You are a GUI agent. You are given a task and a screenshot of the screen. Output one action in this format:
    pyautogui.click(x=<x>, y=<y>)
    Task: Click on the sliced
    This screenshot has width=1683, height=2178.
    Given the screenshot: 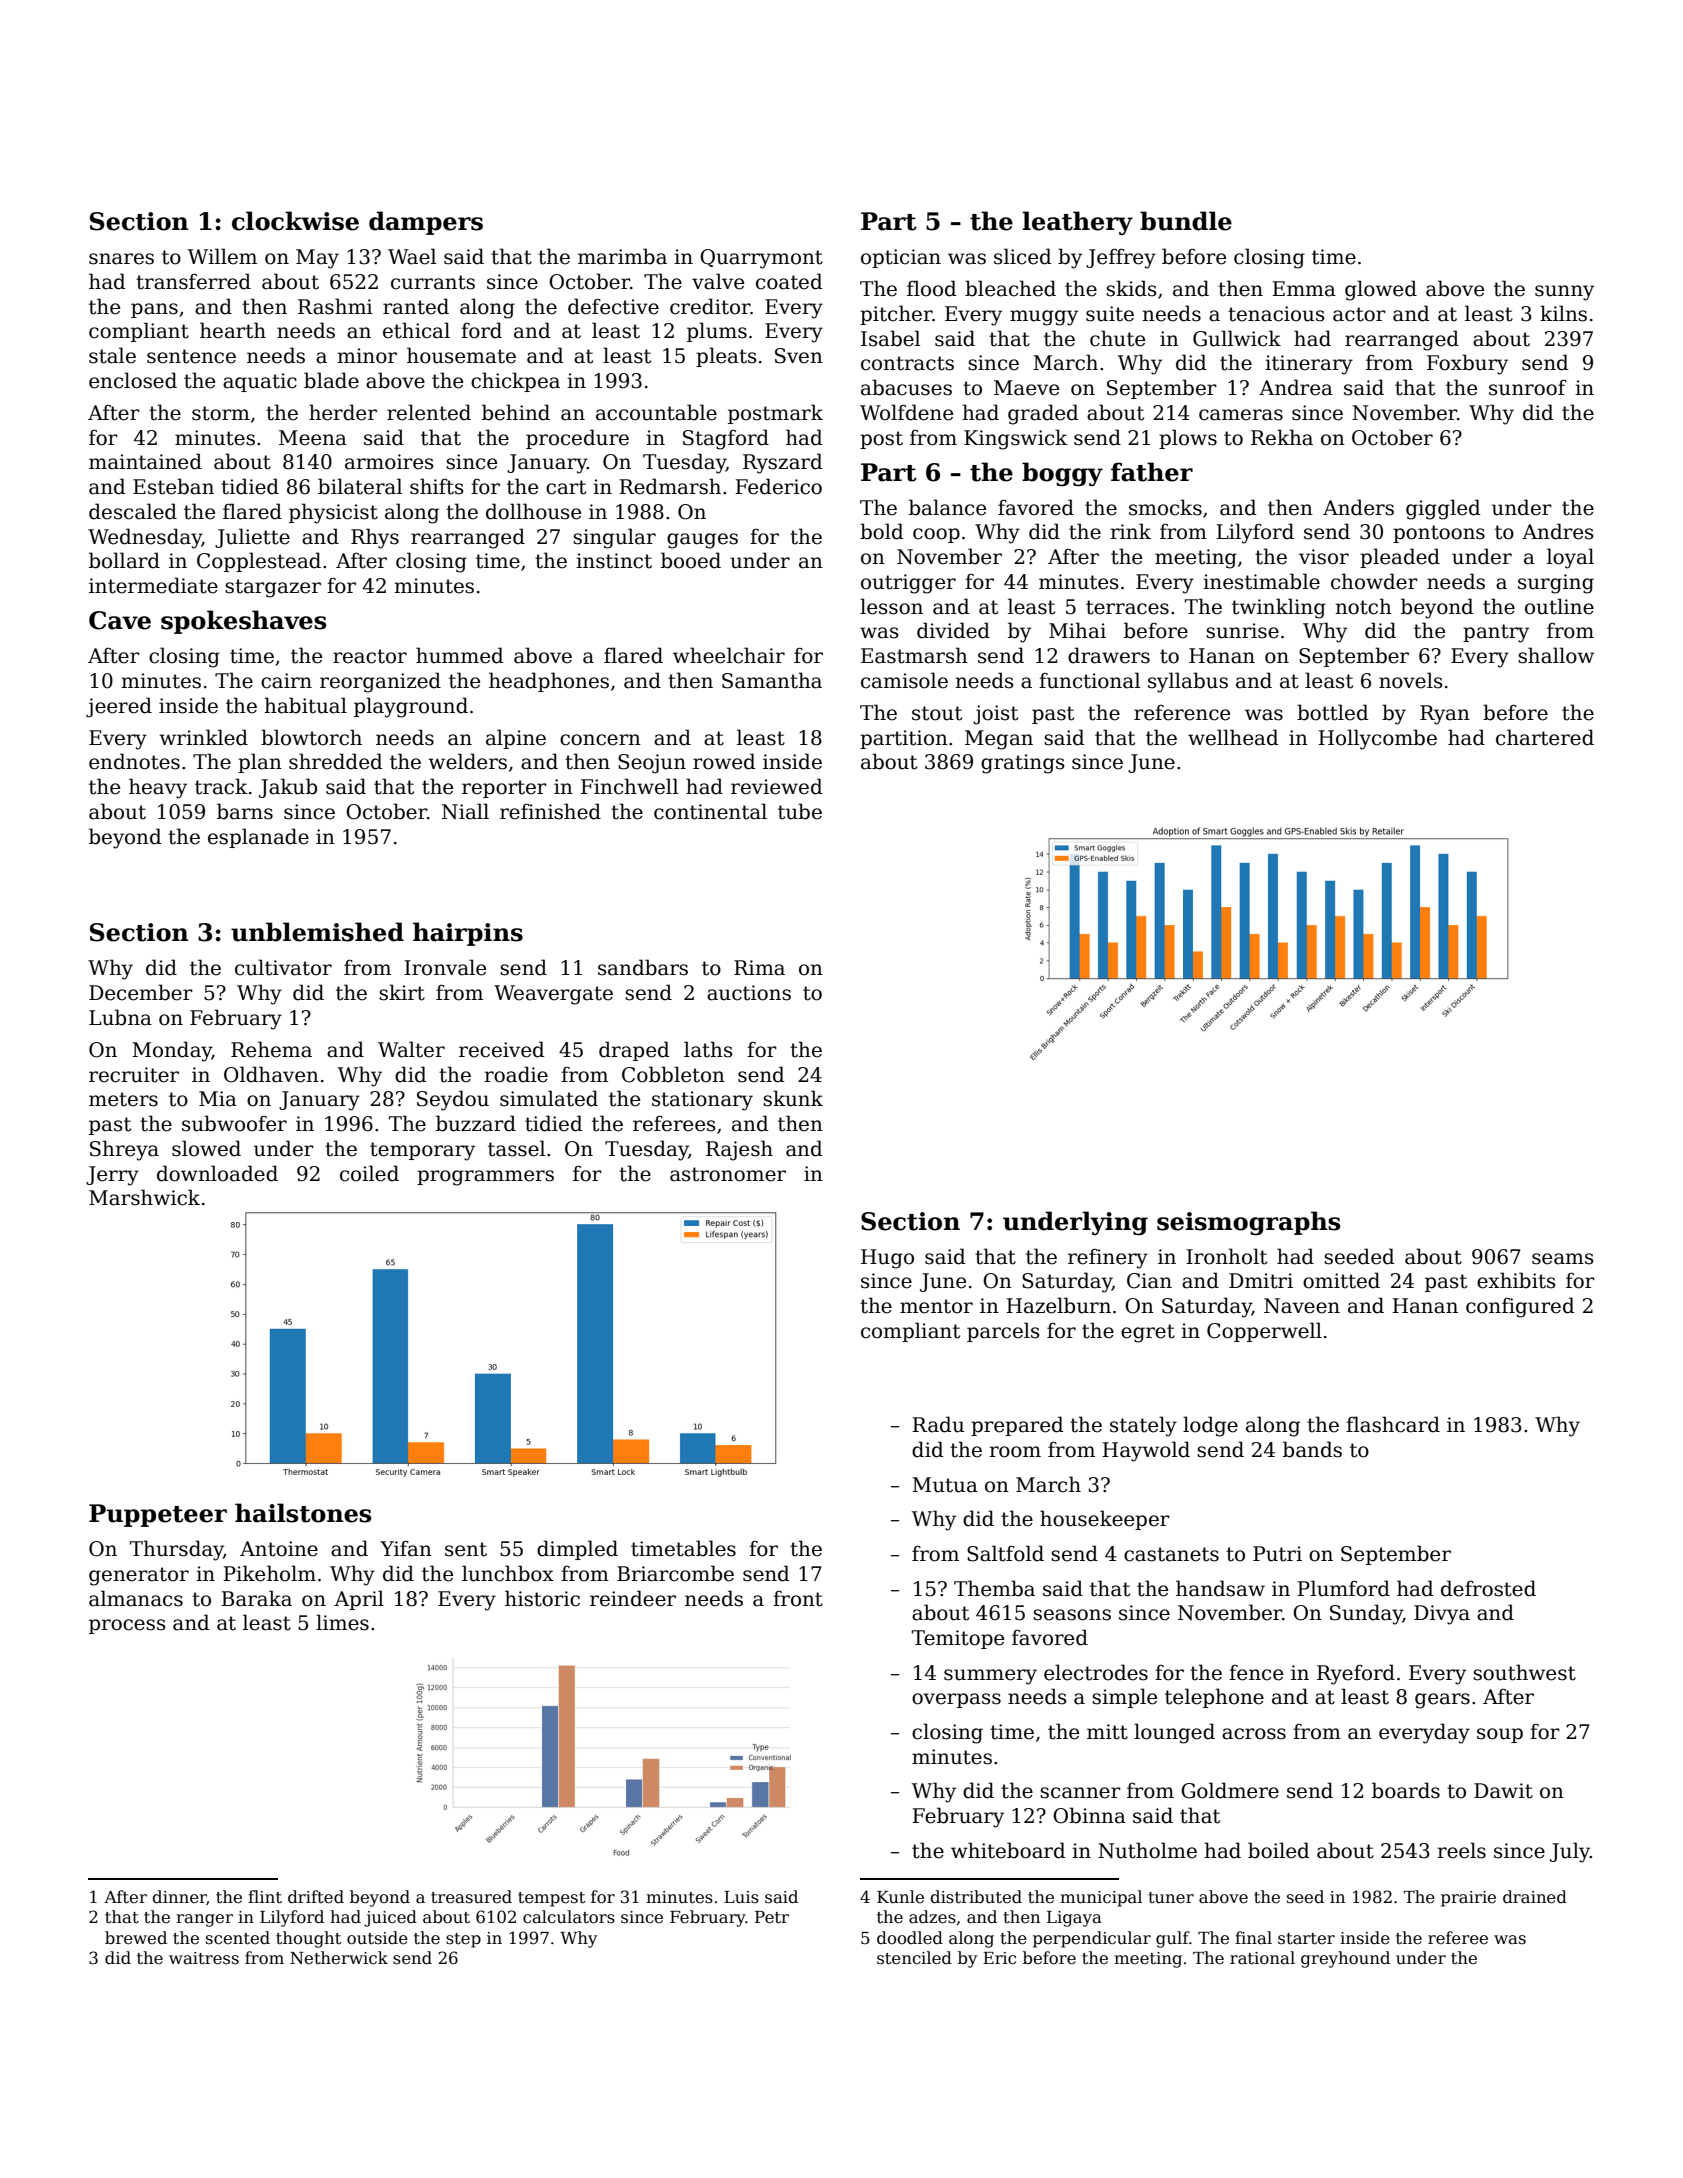 What is the action you would take?
    pyautogui.click(x=1023, y=256)
